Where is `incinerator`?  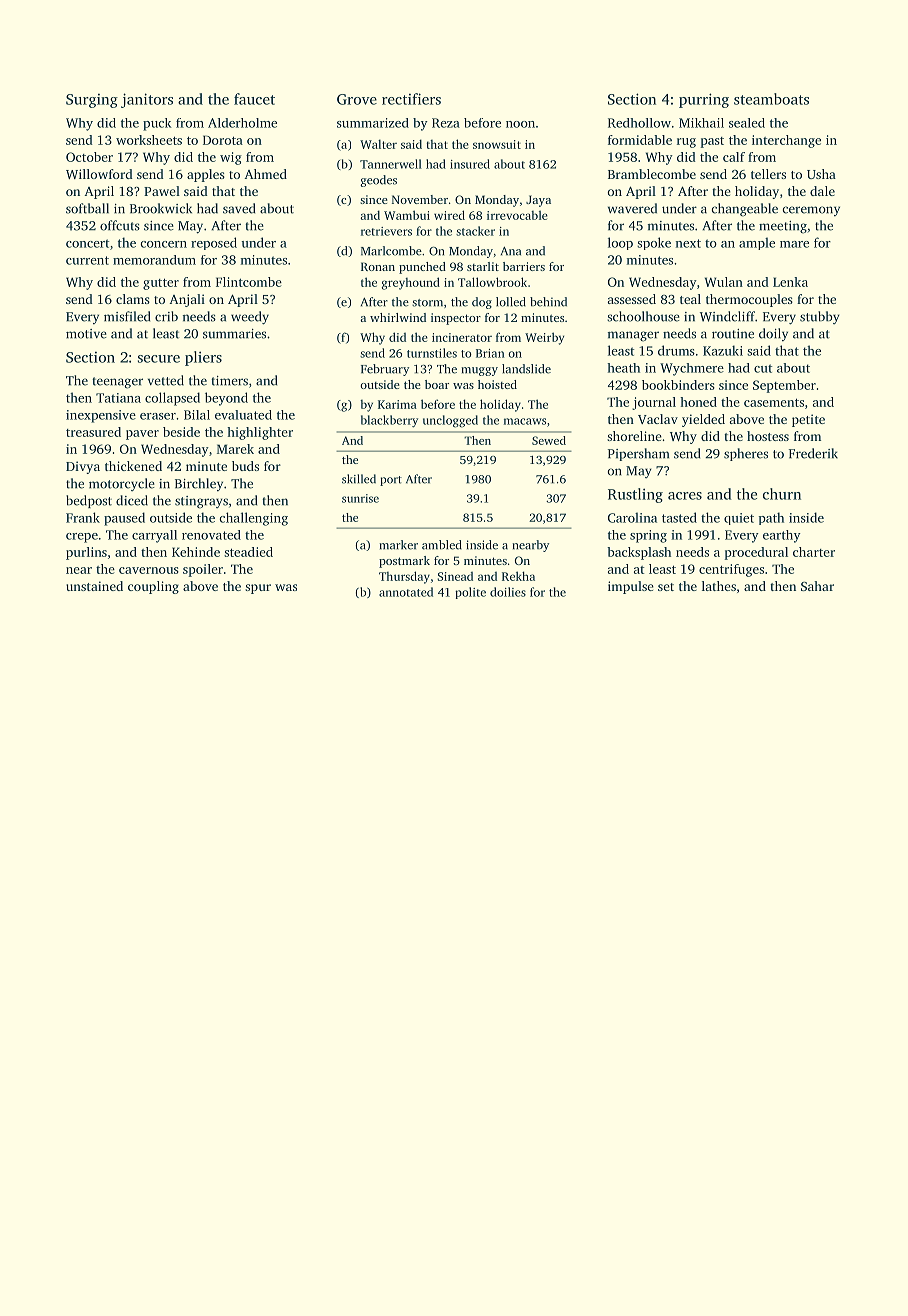 incinerator is located at coordinates (462, 337).
